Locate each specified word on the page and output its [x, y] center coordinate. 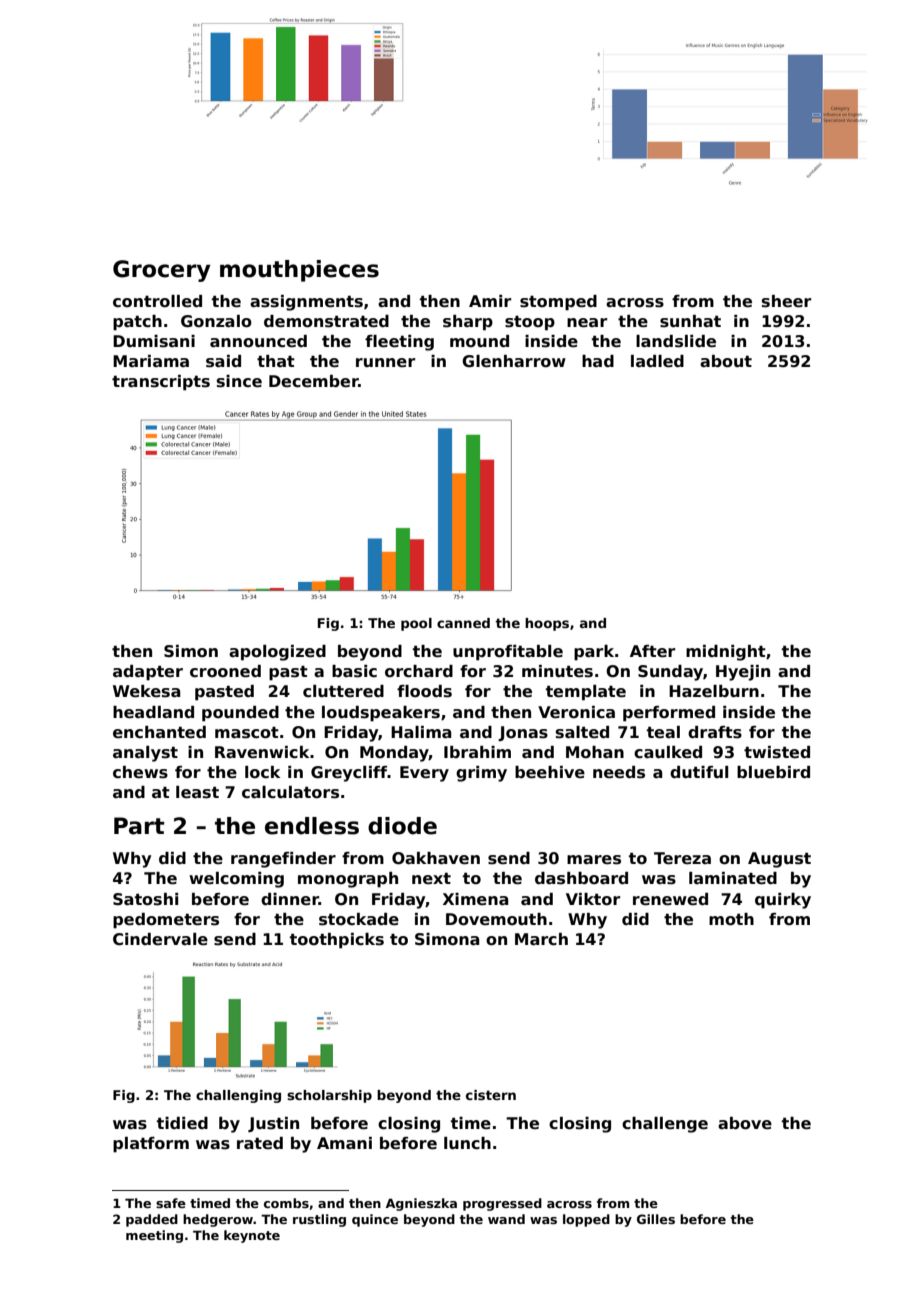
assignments [306, 303]
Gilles [656, 1219]
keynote [252, 1236]
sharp [468, 323]
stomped [558, 303]
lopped [586, 1220]
